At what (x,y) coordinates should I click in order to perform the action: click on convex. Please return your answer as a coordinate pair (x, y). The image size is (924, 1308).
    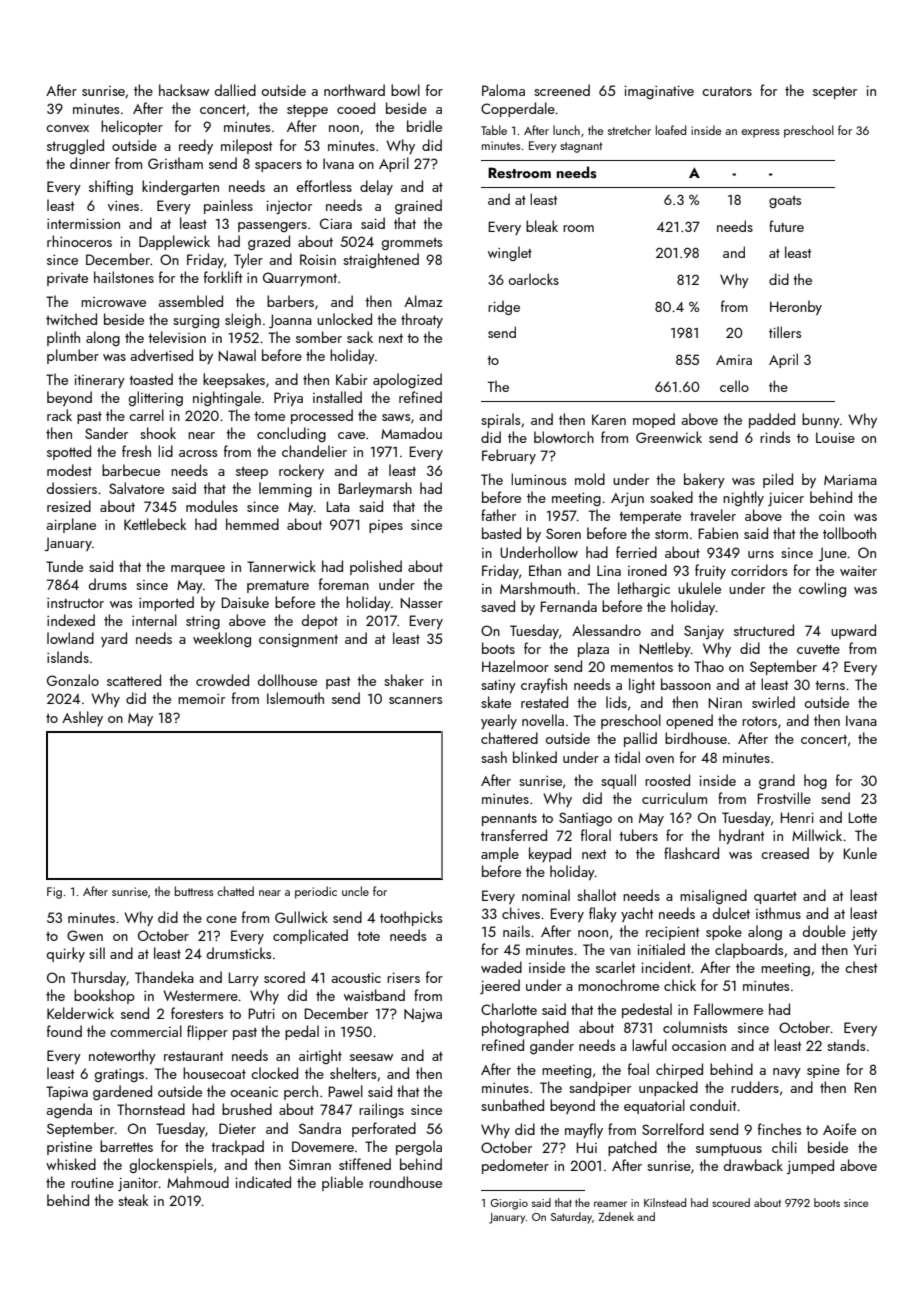
    Looking at the image, I should click on (67, 128).
